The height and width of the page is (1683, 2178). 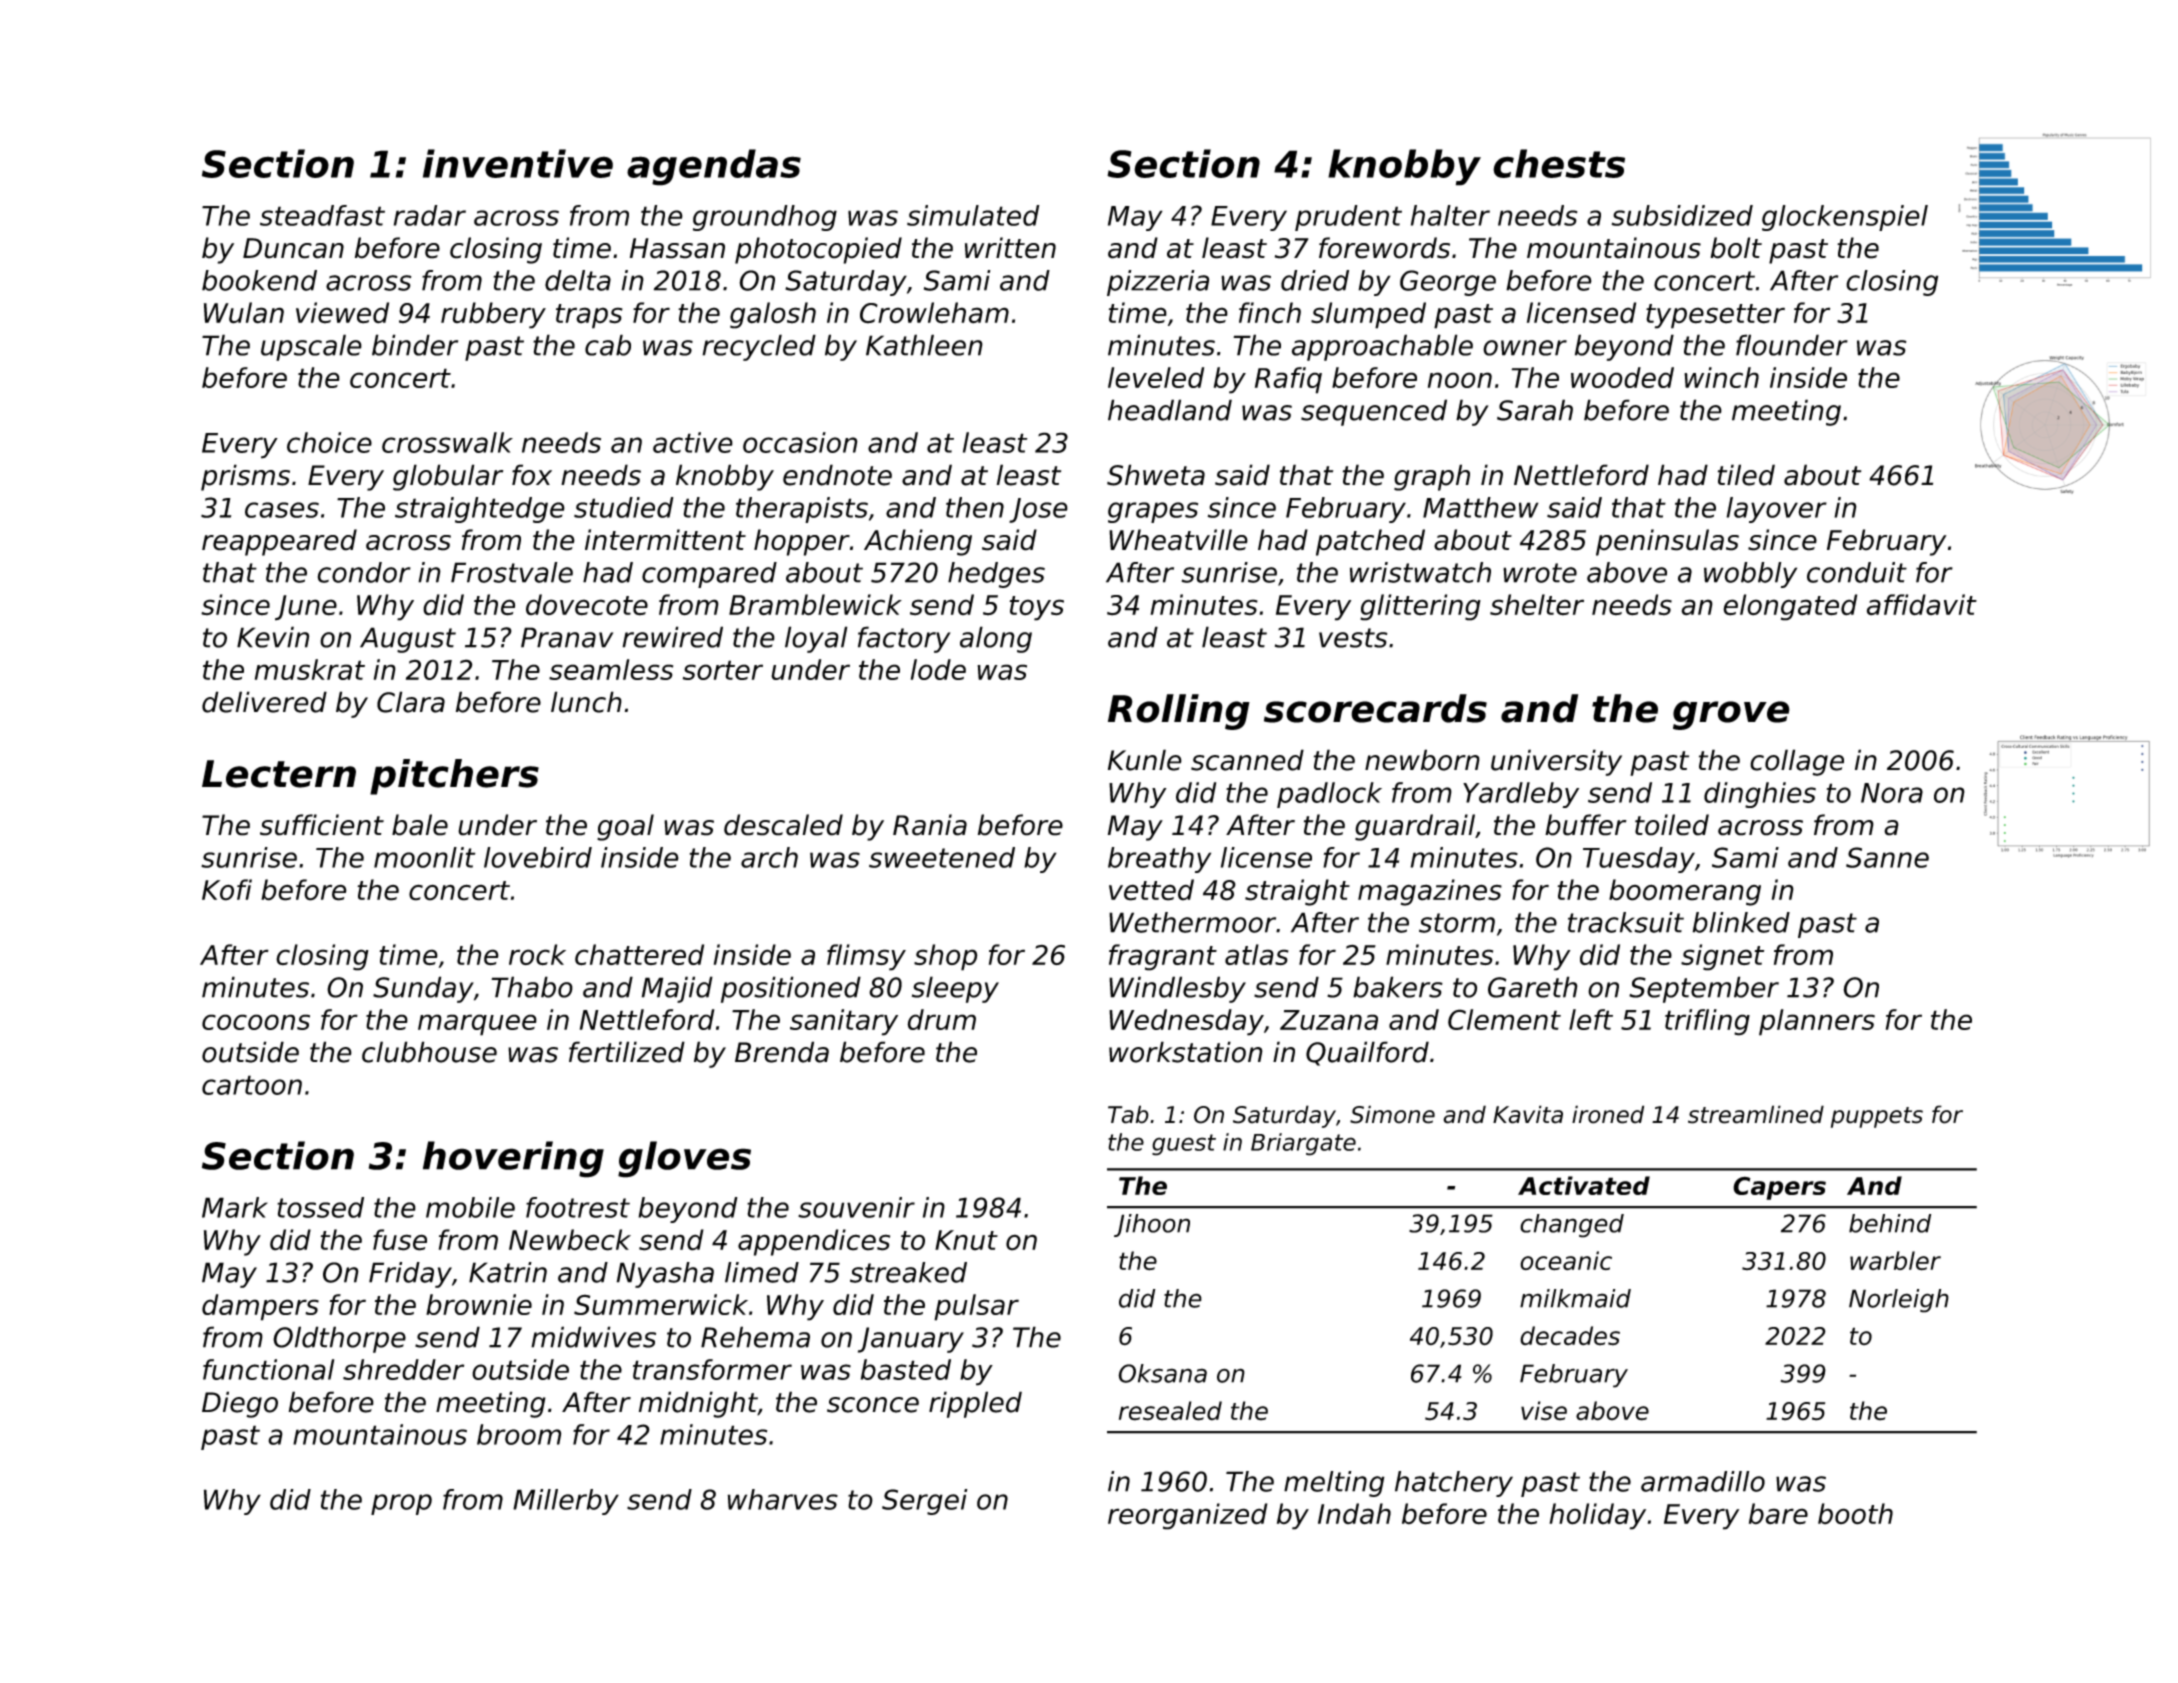 I want to click on simulated, so click(x=973, y=215).
